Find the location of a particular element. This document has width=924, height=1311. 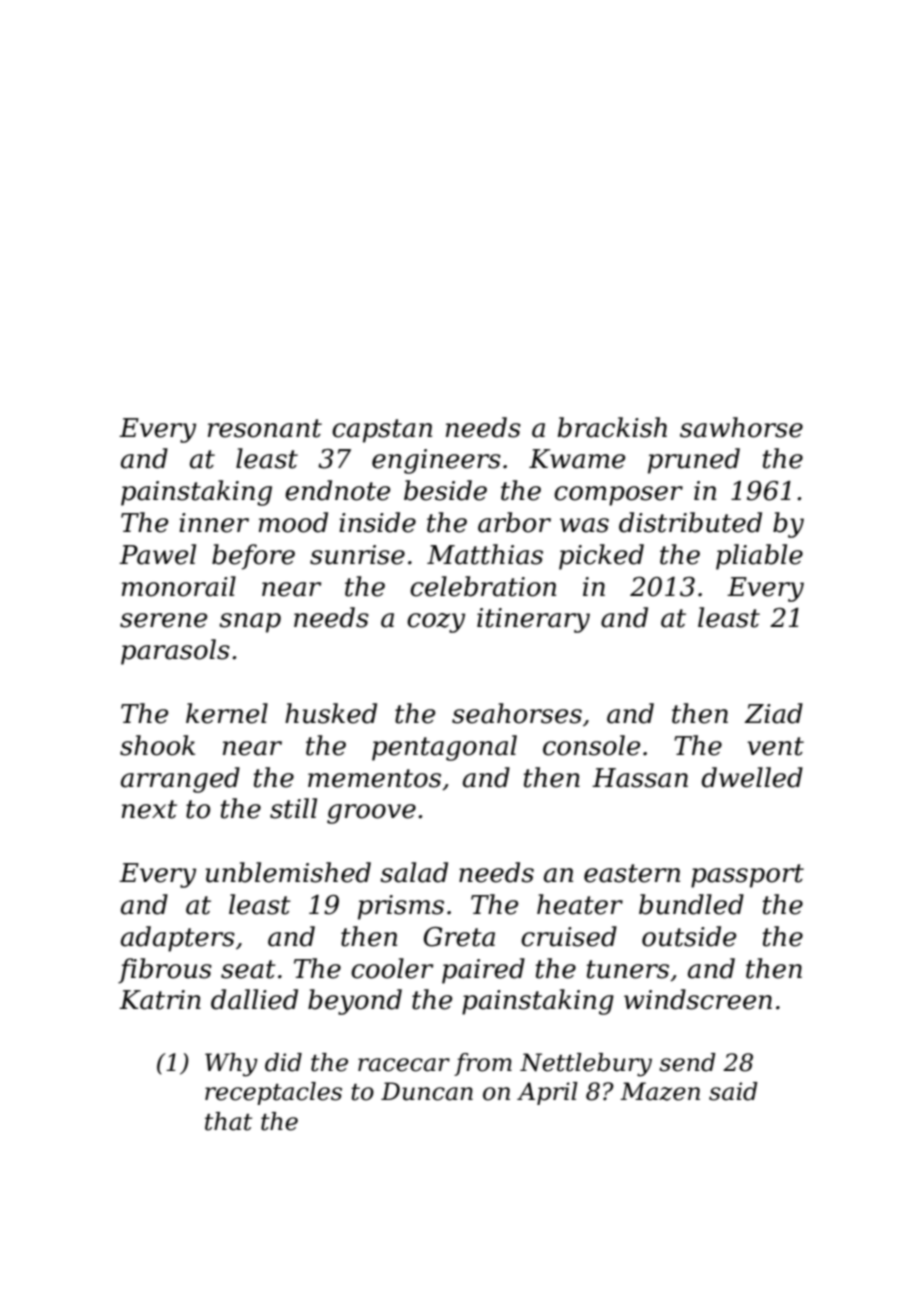

Why is located at coordinates (231, 1065).
